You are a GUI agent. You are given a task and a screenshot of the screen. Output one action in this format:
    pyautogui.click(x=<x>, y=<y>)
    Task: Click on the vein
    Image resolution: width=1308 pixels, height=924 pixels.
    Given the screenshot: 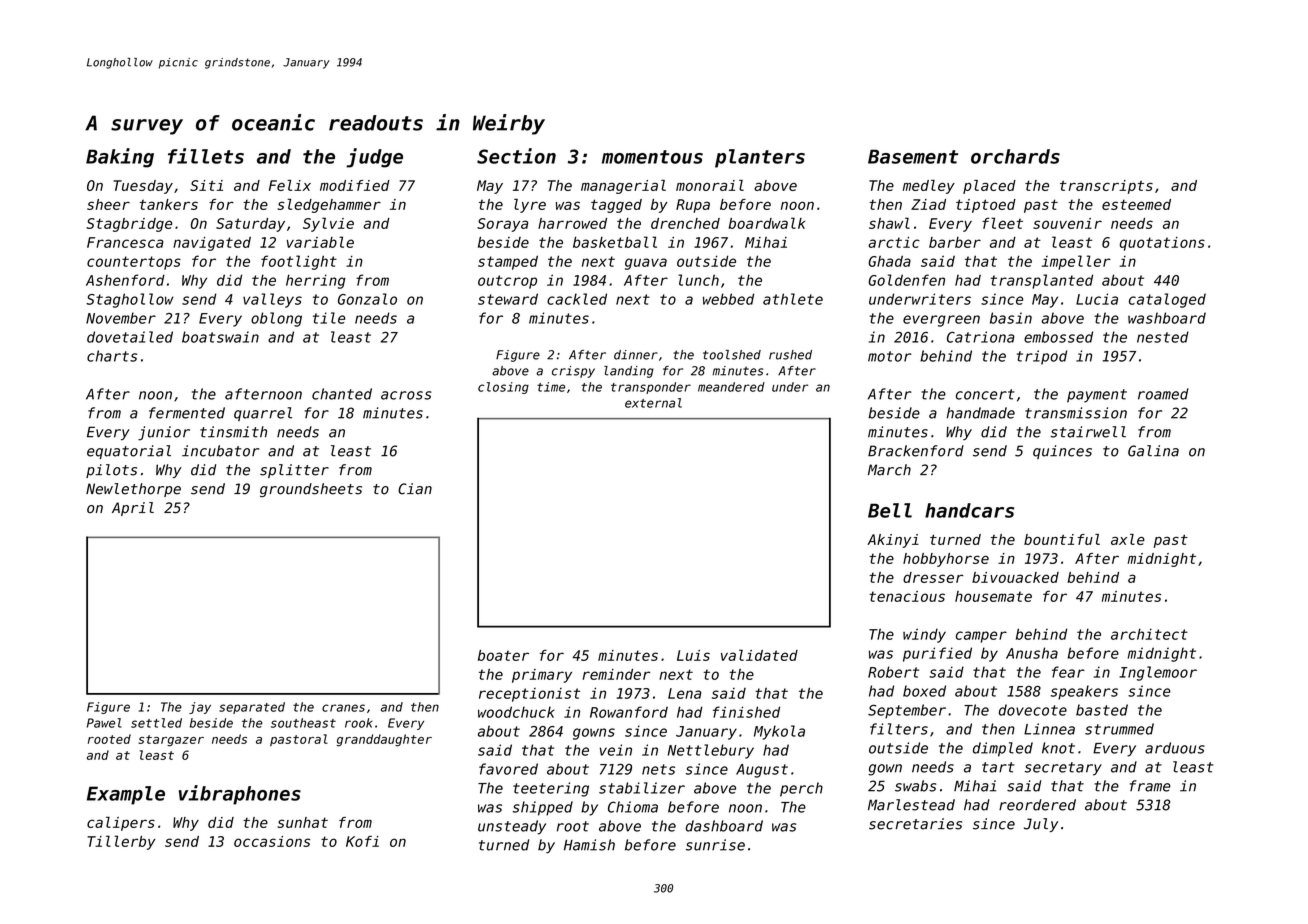 What is the action you would take?
    pyautogui.click(x=616, y=750)
